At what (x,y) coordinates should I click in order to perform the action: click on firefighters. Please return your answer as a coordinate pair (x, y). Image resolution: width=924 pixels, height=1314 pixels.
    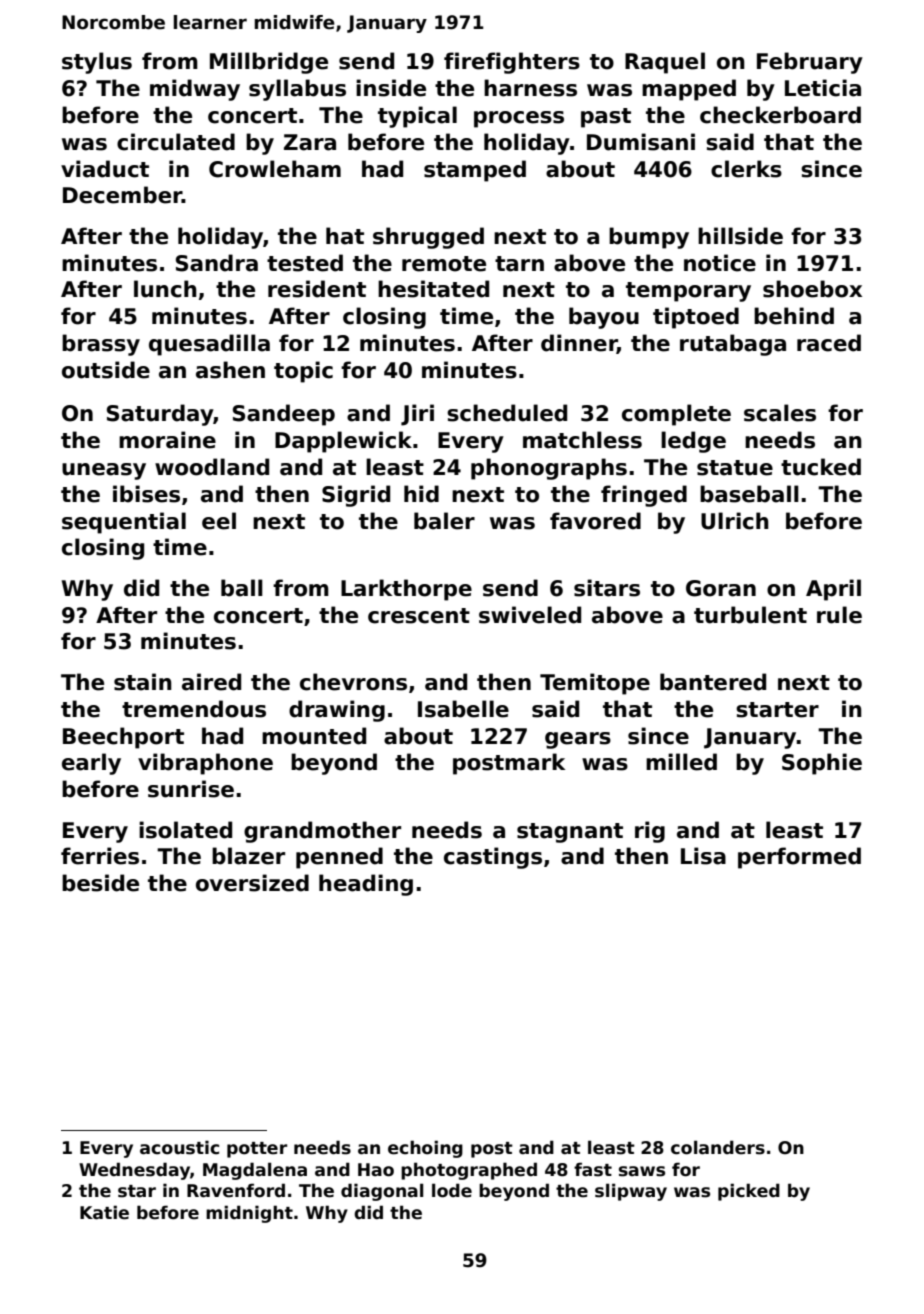
    Looking at the image, I should click on (512, 63).
